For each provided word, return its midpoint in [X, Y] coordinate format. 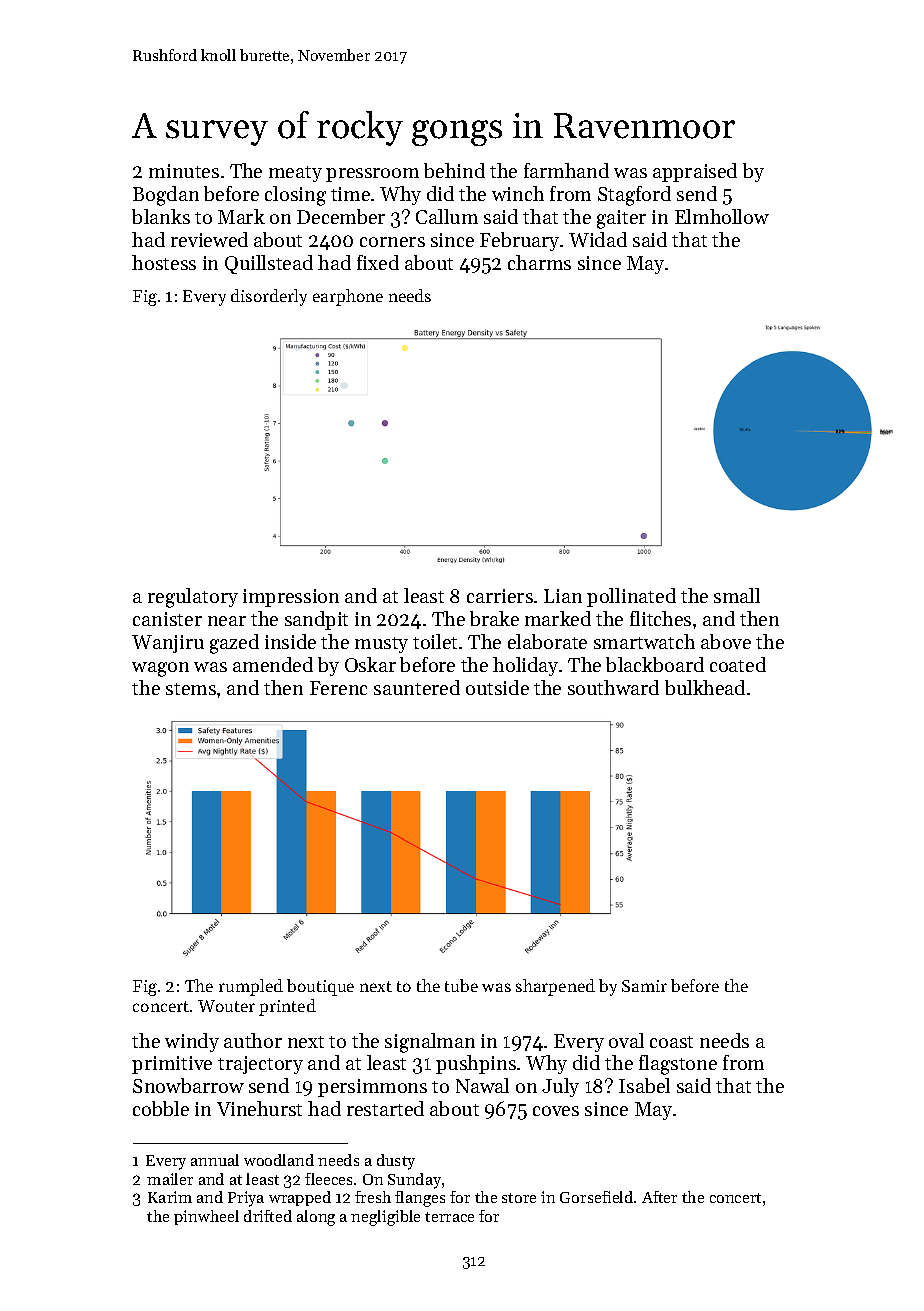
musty [381, 645]
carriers [500, 596]
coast [671, 1042]
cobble [161, 1108]
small [737, 595]
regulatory [193, 598]
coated [738, 664]
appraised [695, 172]
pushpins [476, 1064]
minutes [184, 171]
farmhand [566, 170]
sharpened [555, 987]
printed [287, 1007]
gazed [234, 644]
